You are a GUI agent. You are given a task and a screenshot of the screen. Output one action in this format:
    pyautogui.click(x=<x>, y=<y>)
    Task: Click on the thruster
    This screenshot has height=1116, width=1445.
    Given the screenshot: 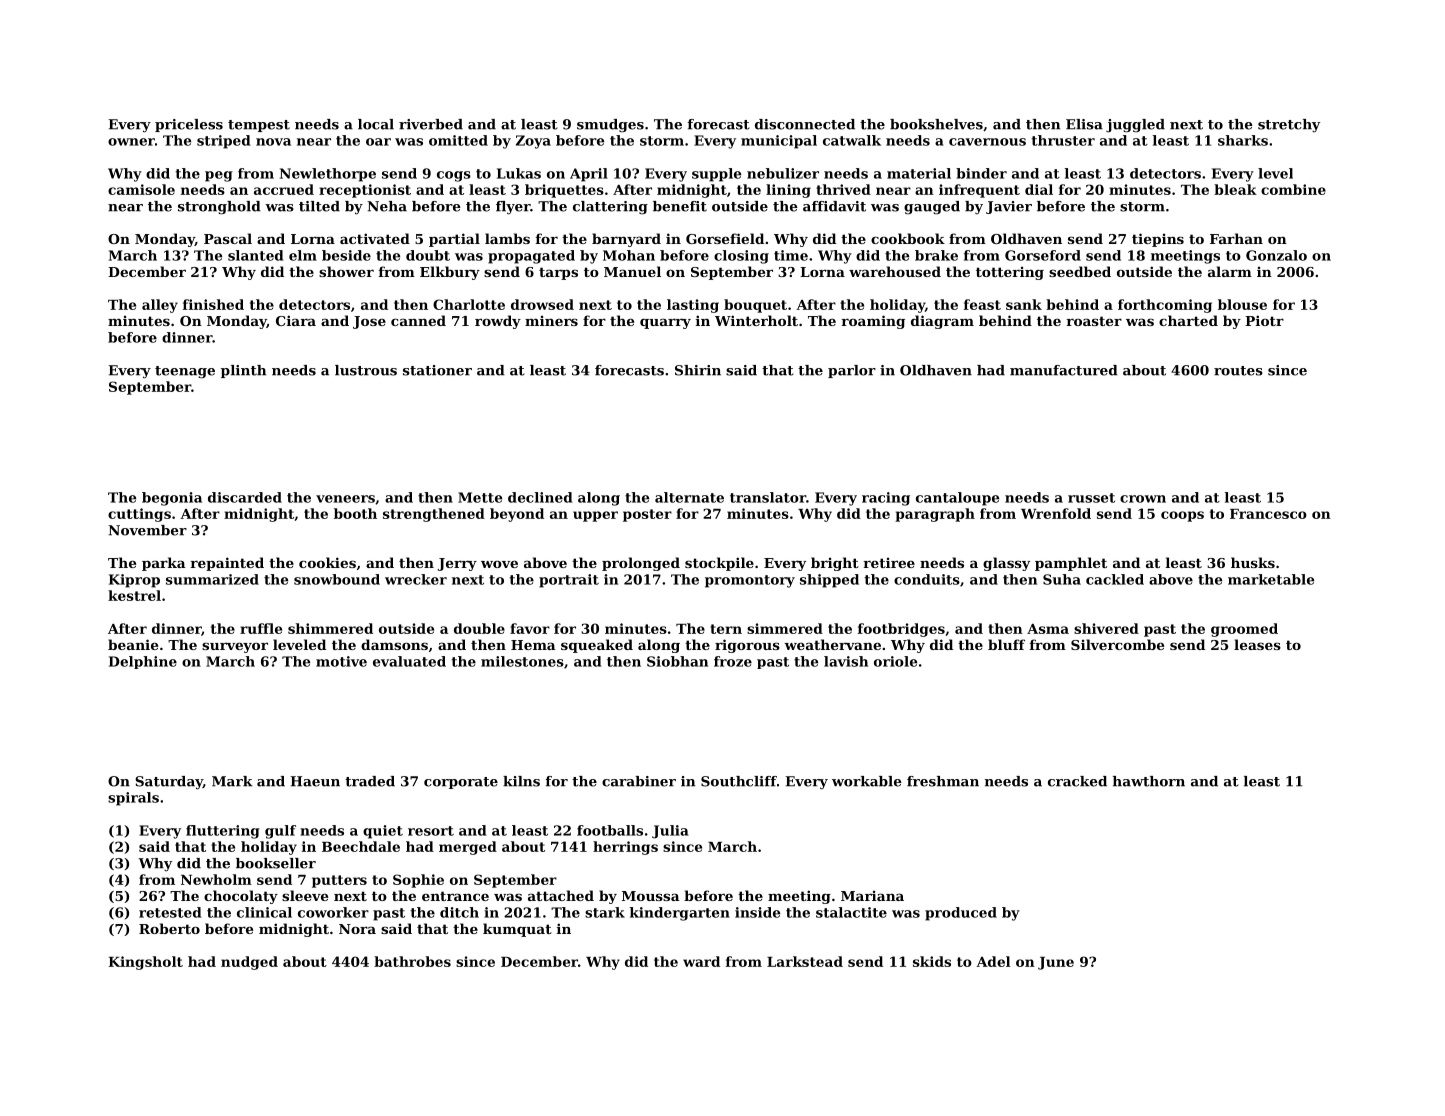 What is the action you would take?
    pyautogui.click(x=1063, y=140)
